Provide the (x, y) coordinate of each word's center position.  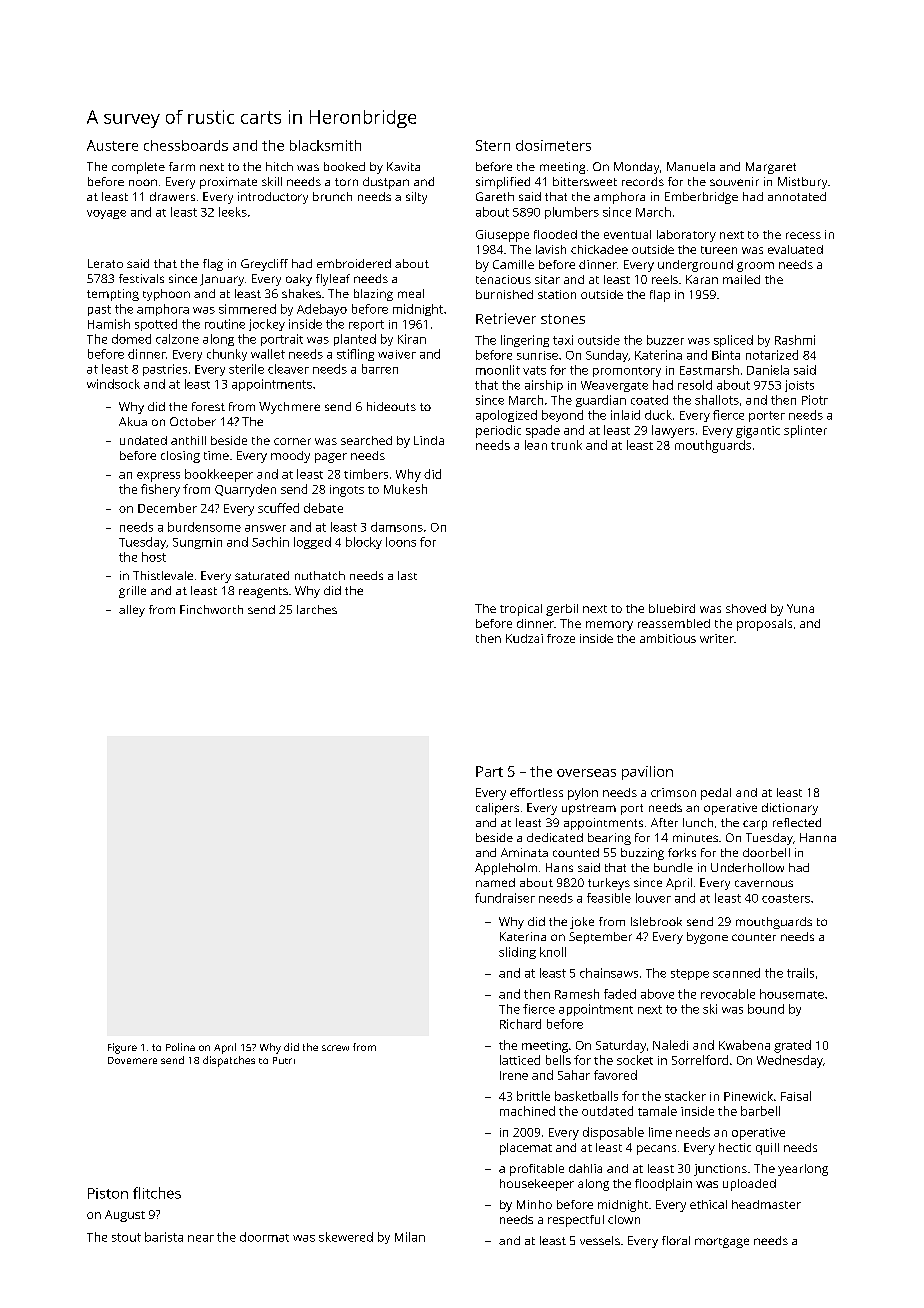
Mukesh (405, 489)
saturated (262, 575)
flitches (157, 1193)
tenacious (503, 279)
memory (609, 626)
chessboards (186, 145)
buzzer (665, 340)
